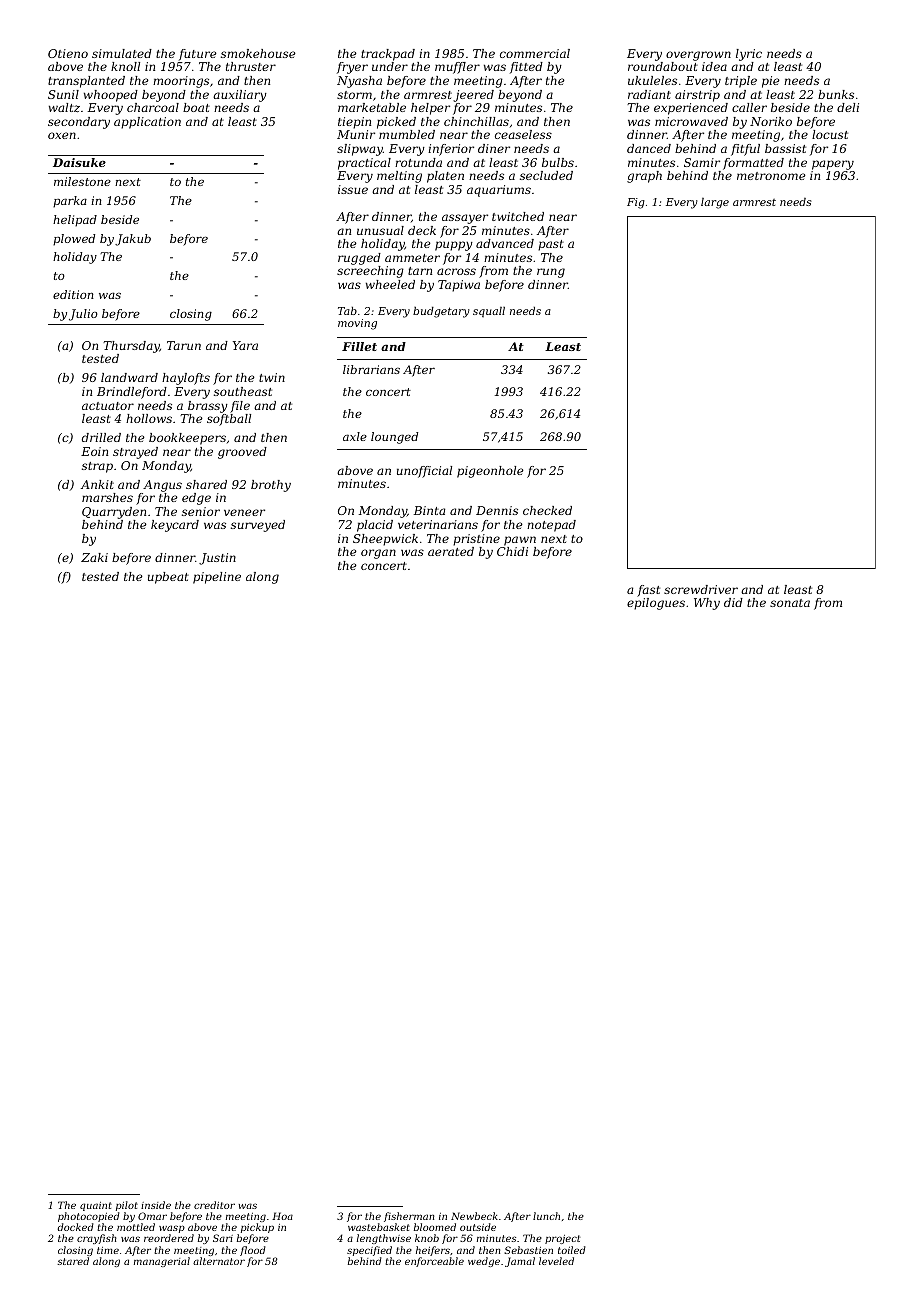 This page has height=1308, width=924. What do you see at coordinates (656, 604) in the page?
I see `epilogues` at bounding box center [656, 604].
